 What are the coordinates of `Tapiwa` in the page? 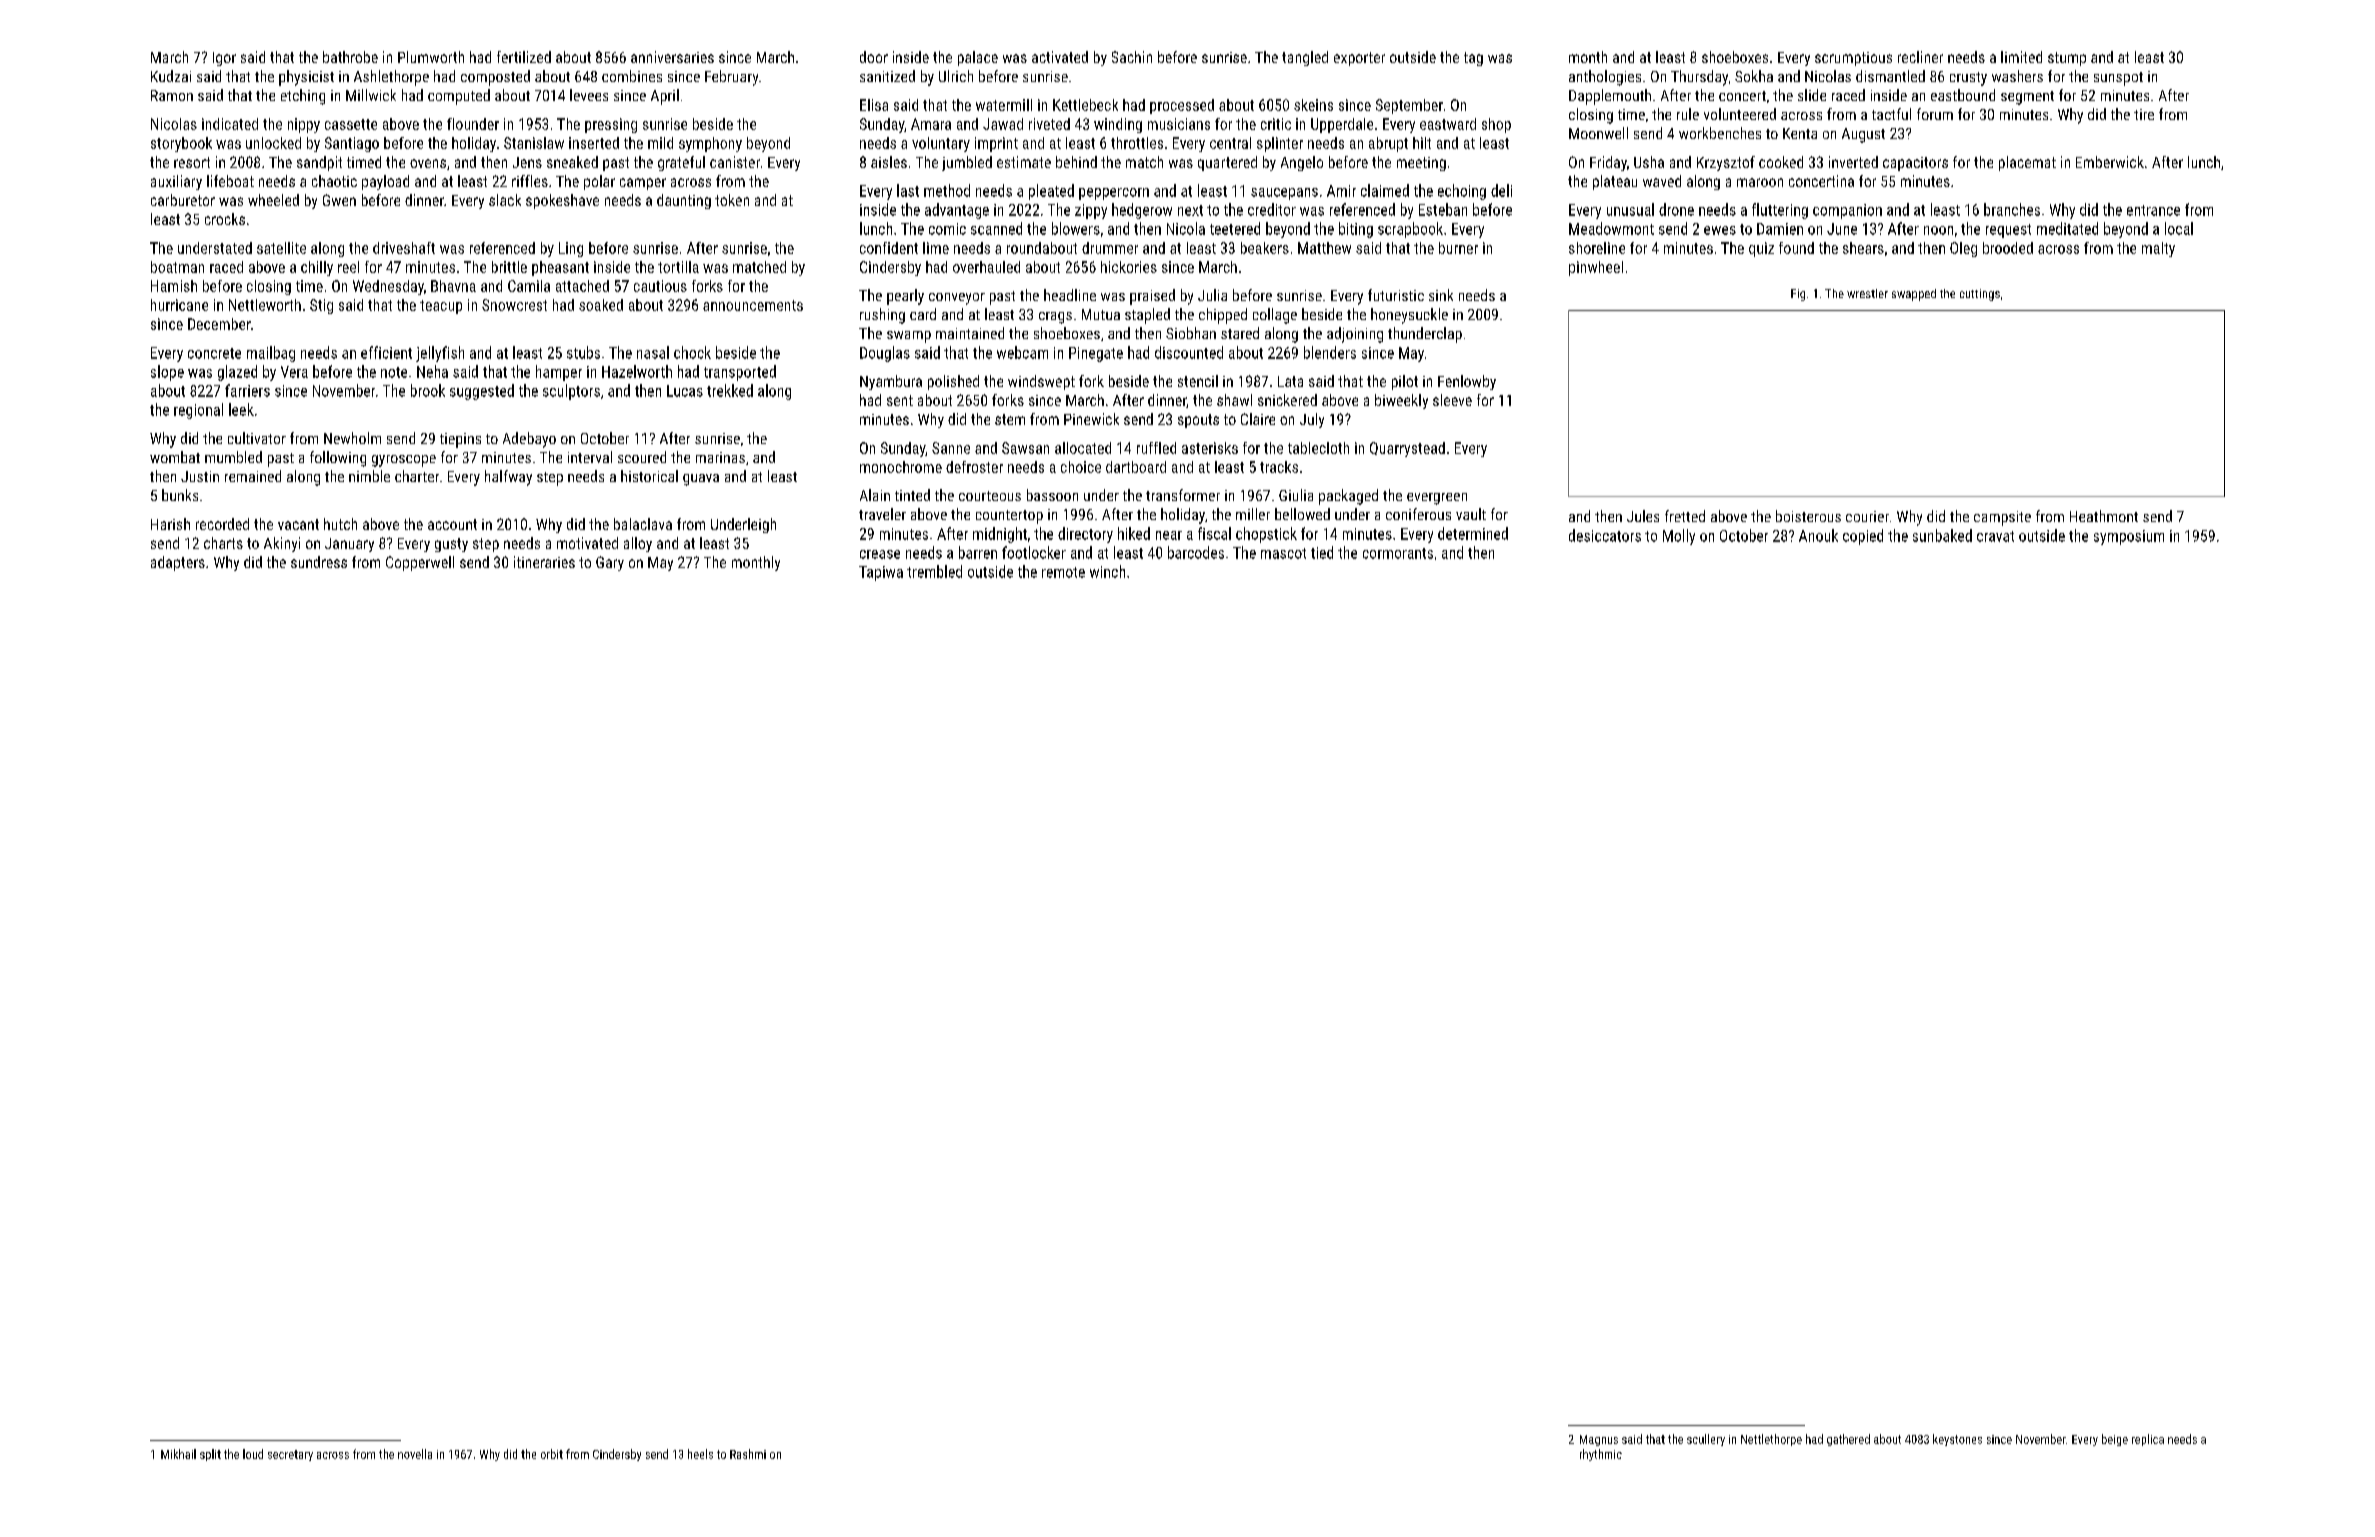 It's located at (881, 573).
